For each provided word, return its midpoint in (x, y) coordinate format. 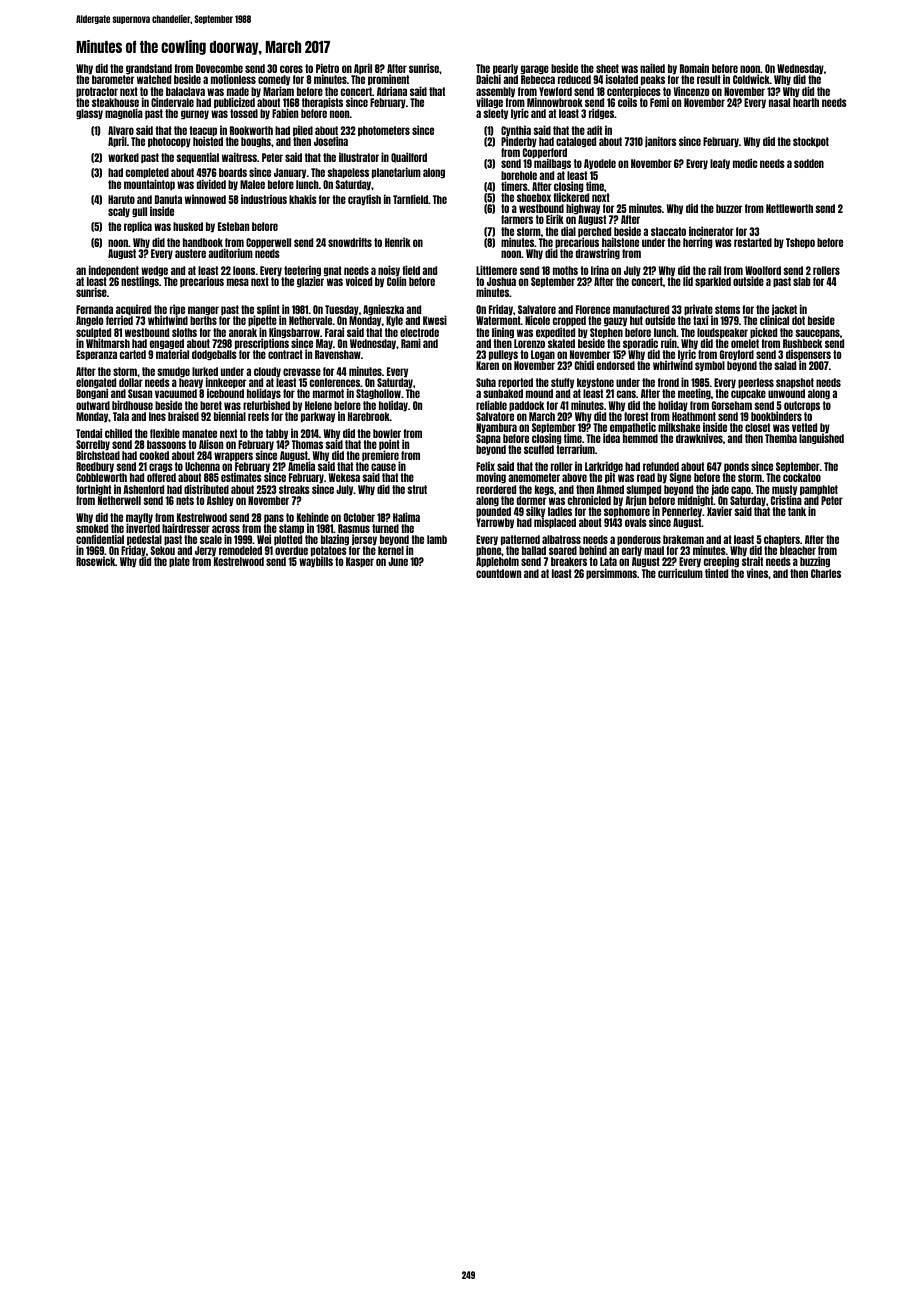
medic (745, 163)
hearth (806, 102)
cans (626, 394)
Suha (486, 382)
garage (535, 70)
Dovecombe (219, 69)
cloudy (267, 372)
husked (188, 226)
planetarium (396, 172)
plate (179, 562)
